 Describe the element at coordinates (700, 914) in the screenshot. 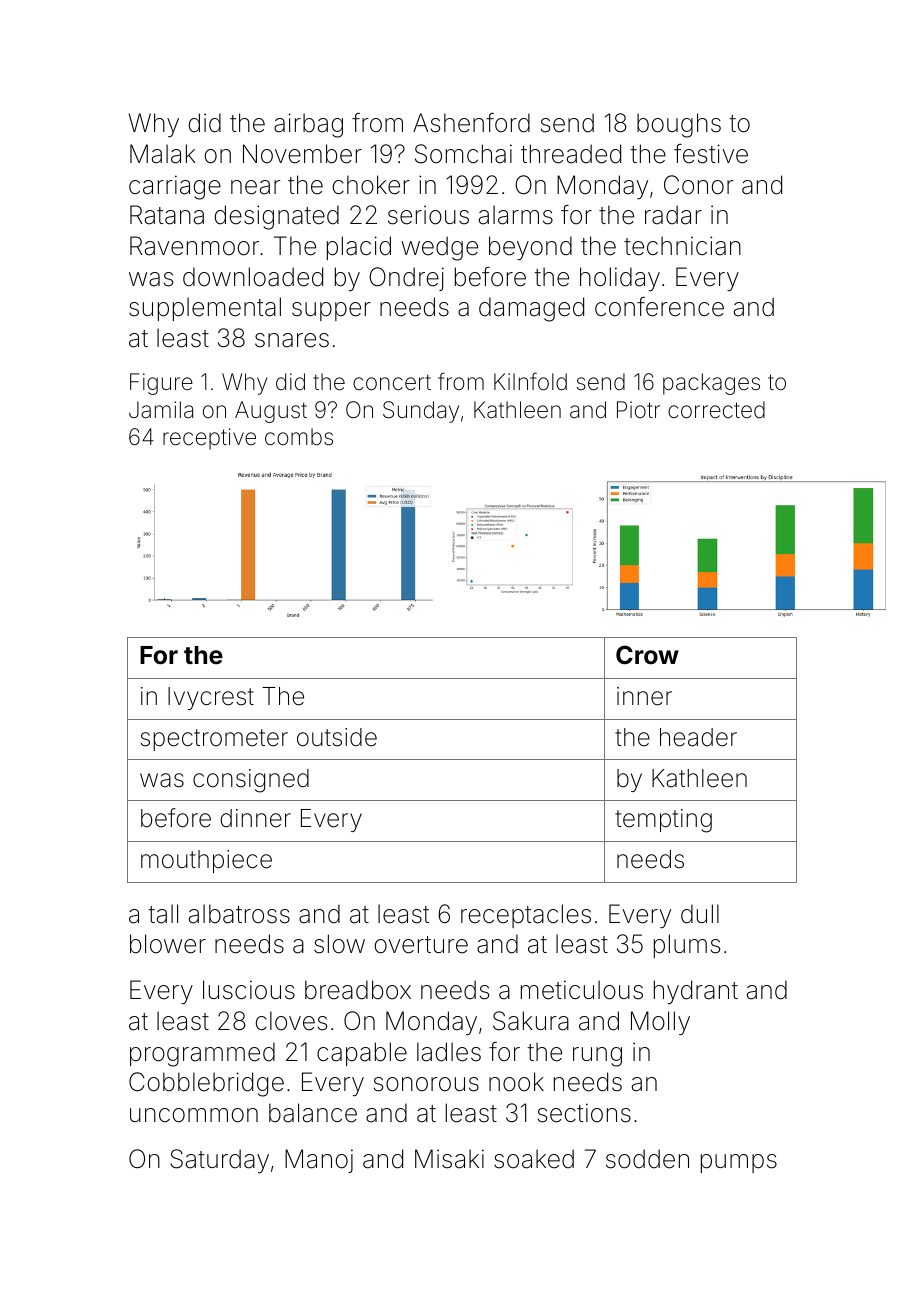

I see `dull` at that location.
